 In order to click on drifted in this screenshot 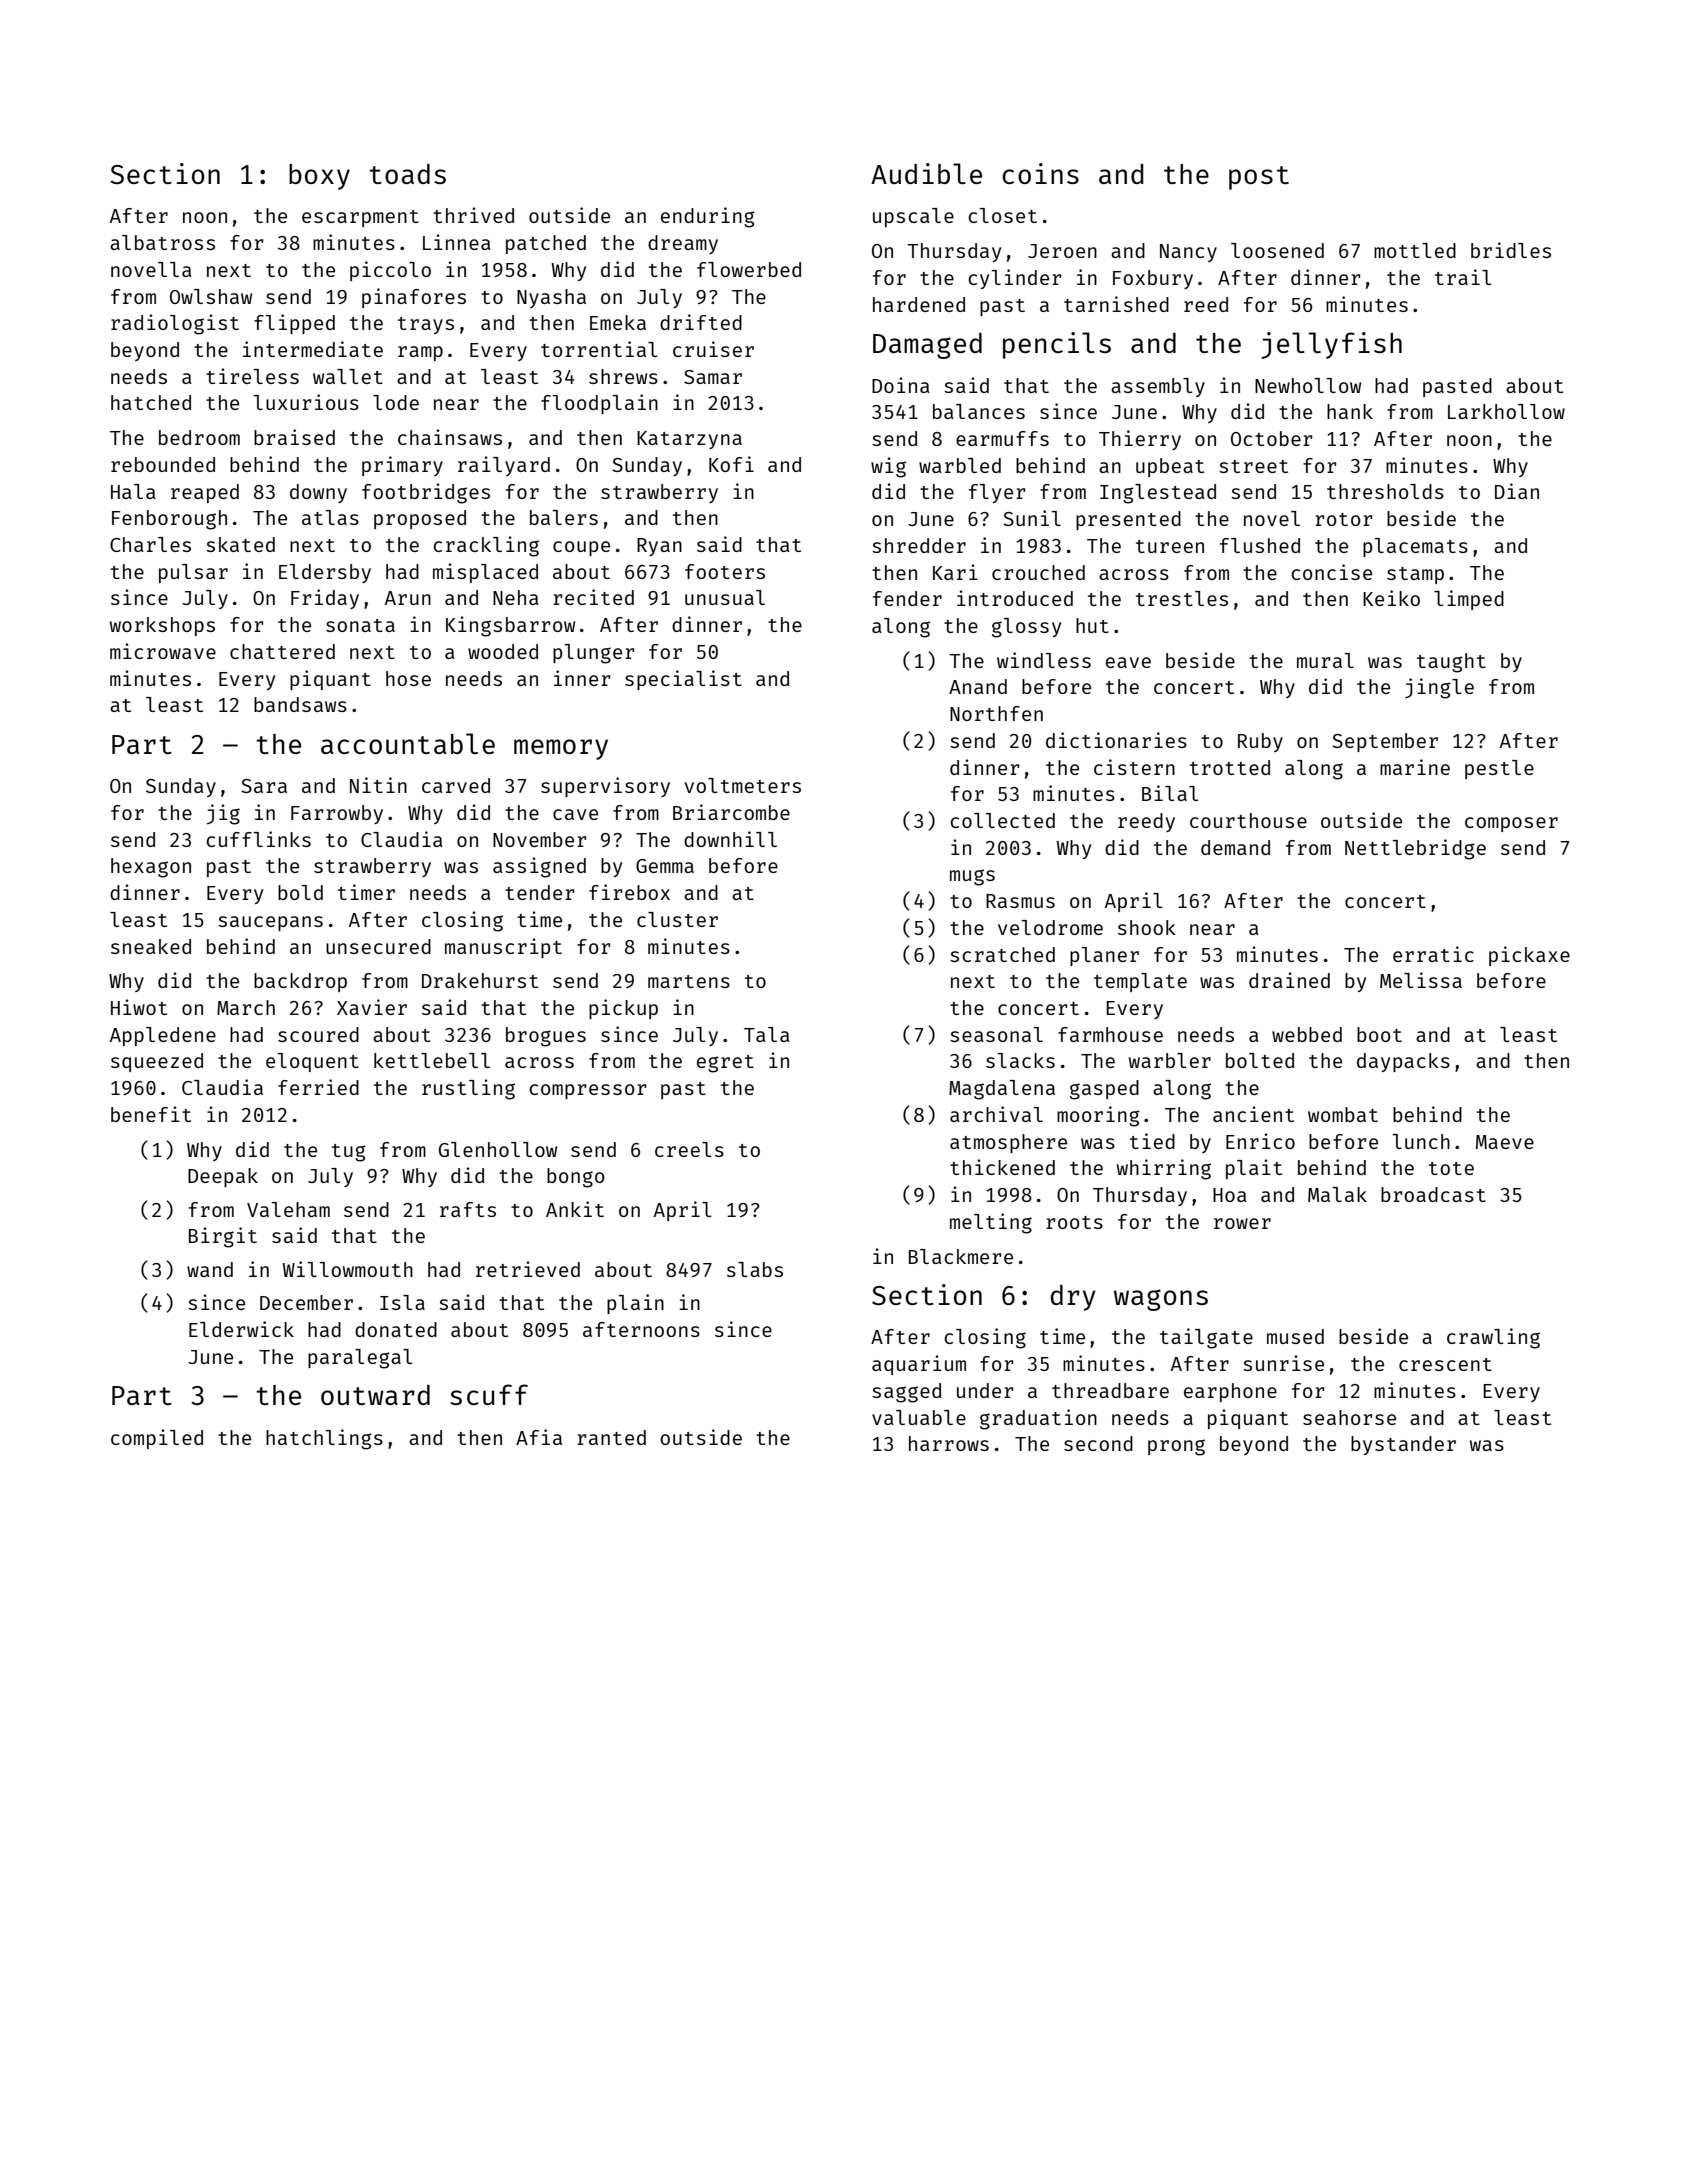, I will do `click(701, 322)`.
